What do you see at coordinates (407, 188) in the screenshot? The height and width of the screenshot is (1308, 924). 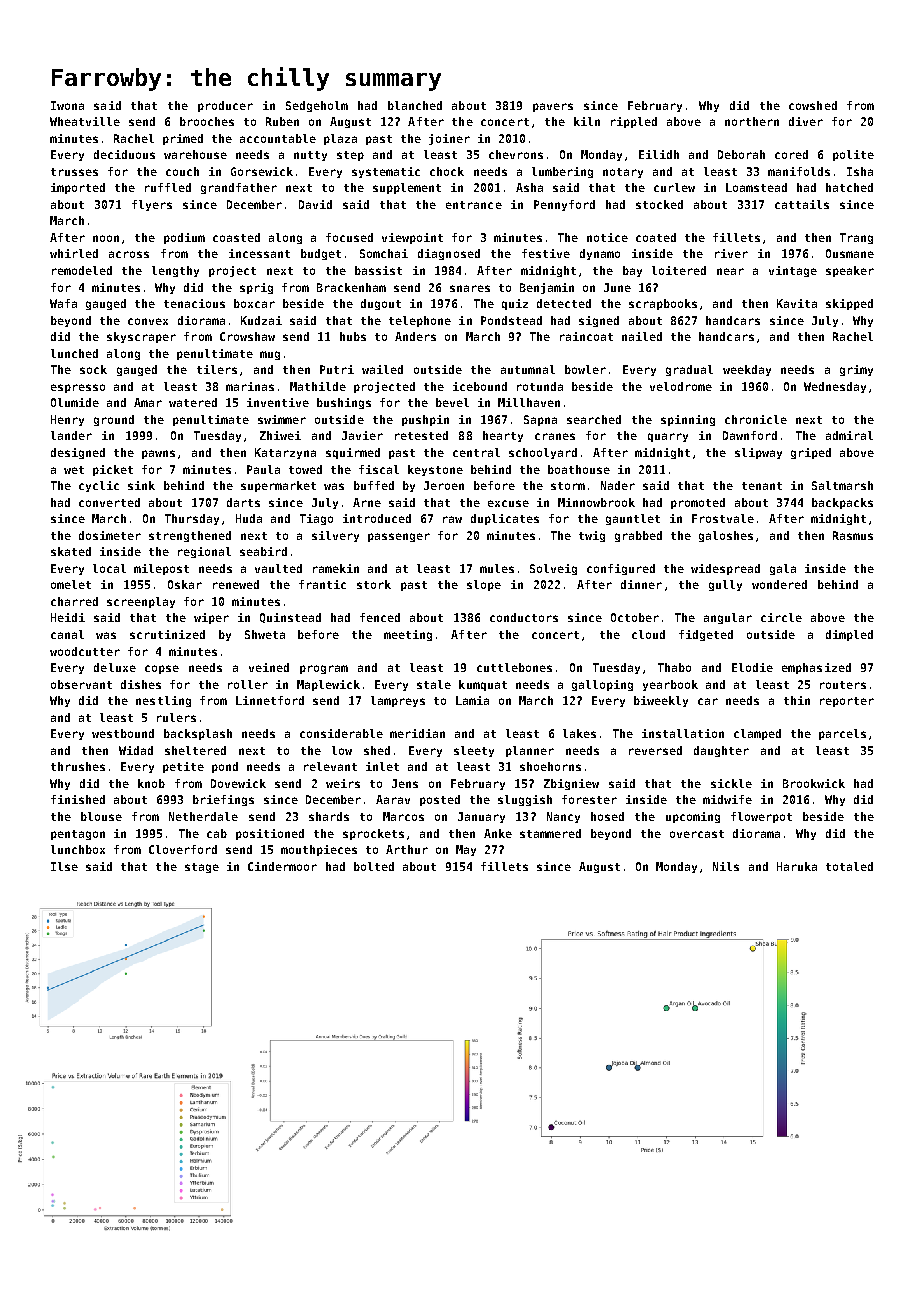 I see `supplement` at bounding box center [407, 188].
